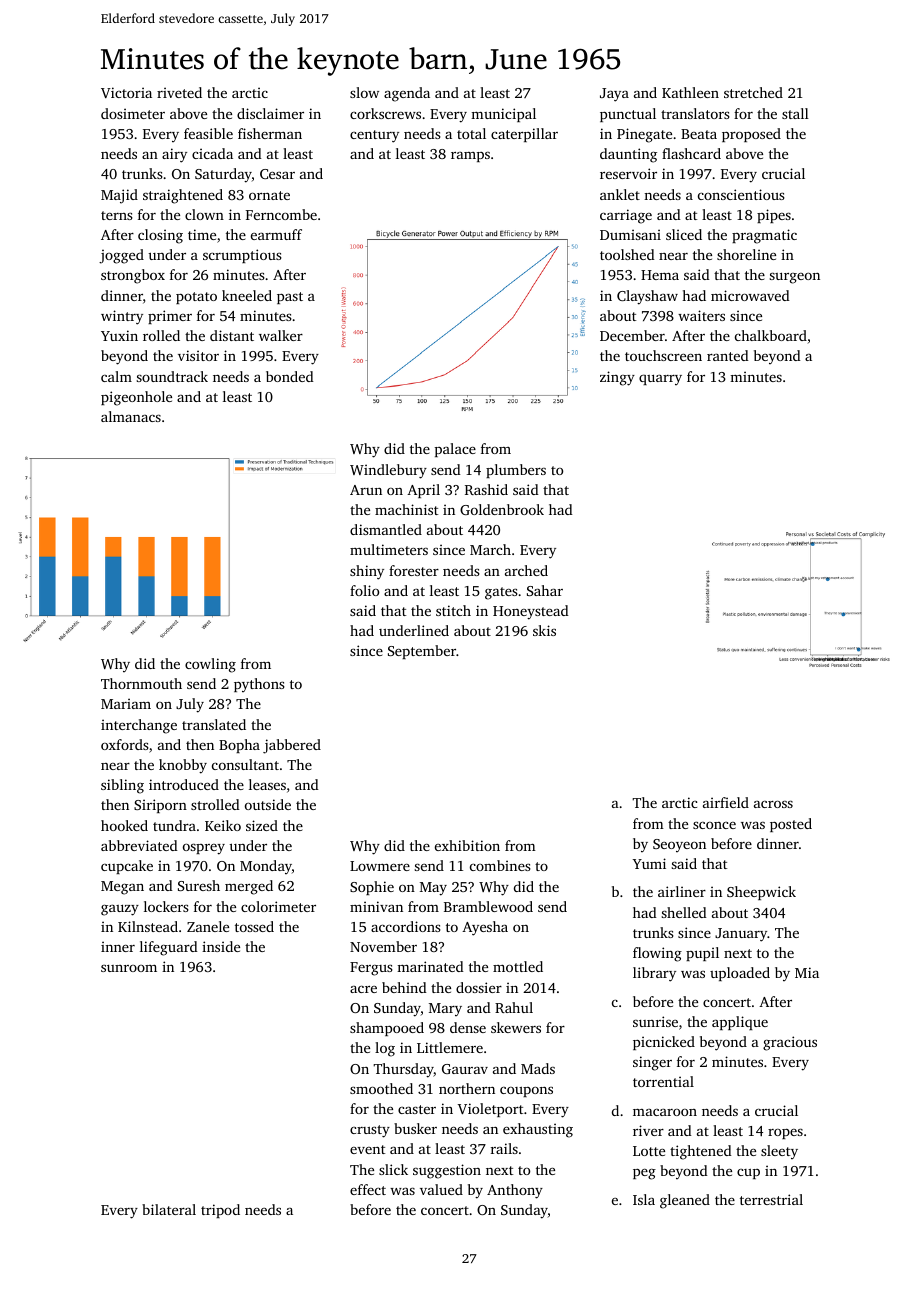 This screenshot has width=924, height=1308. I want to click on disclaimer, so click(270, 113).
